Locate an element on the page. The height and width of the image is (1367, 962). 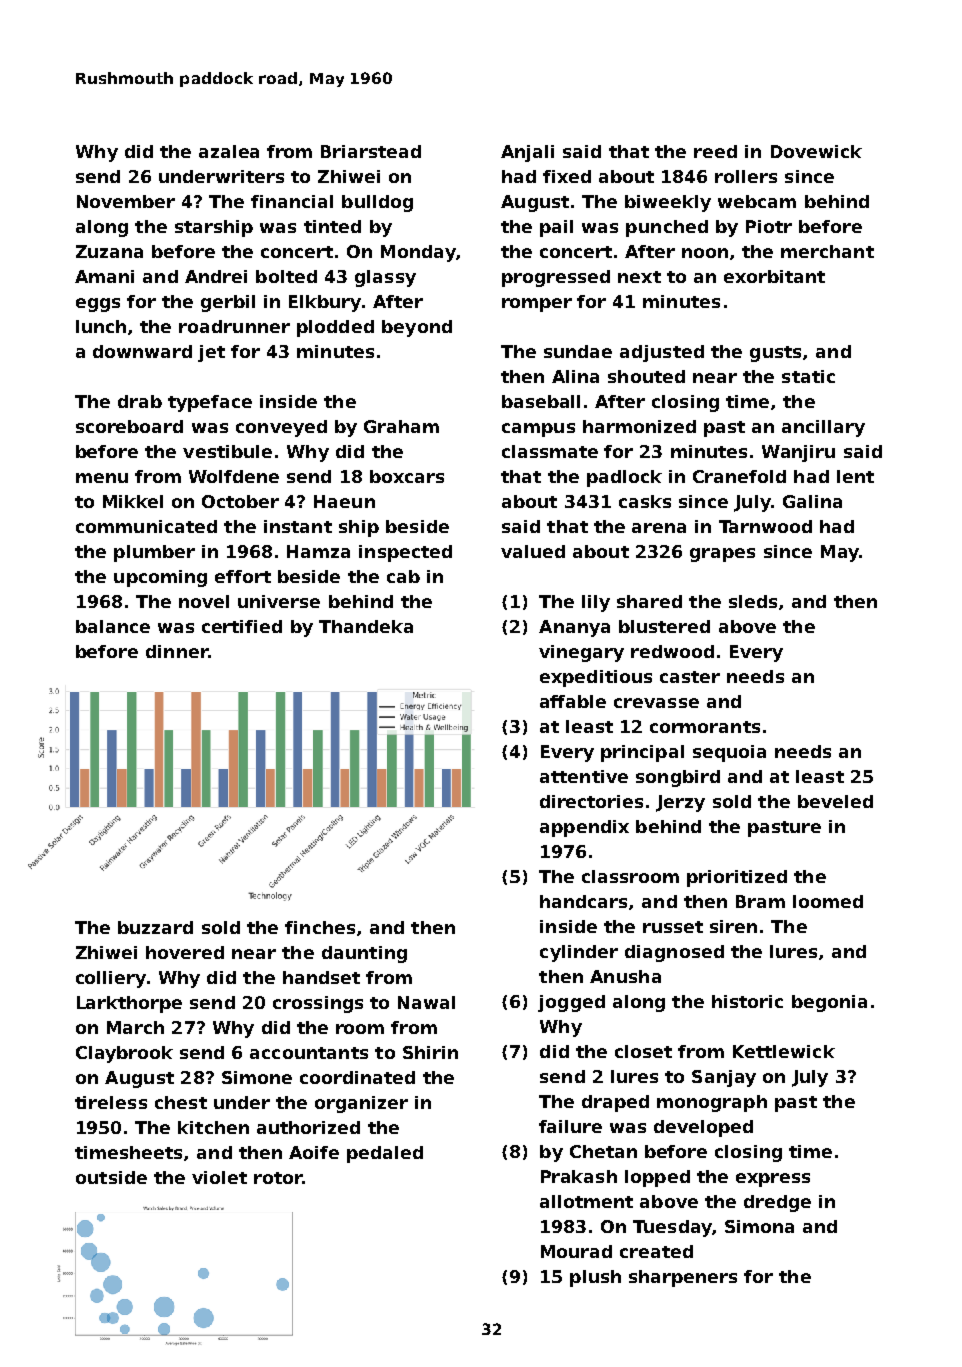
tireless is located at coordinates (111, 1102).
